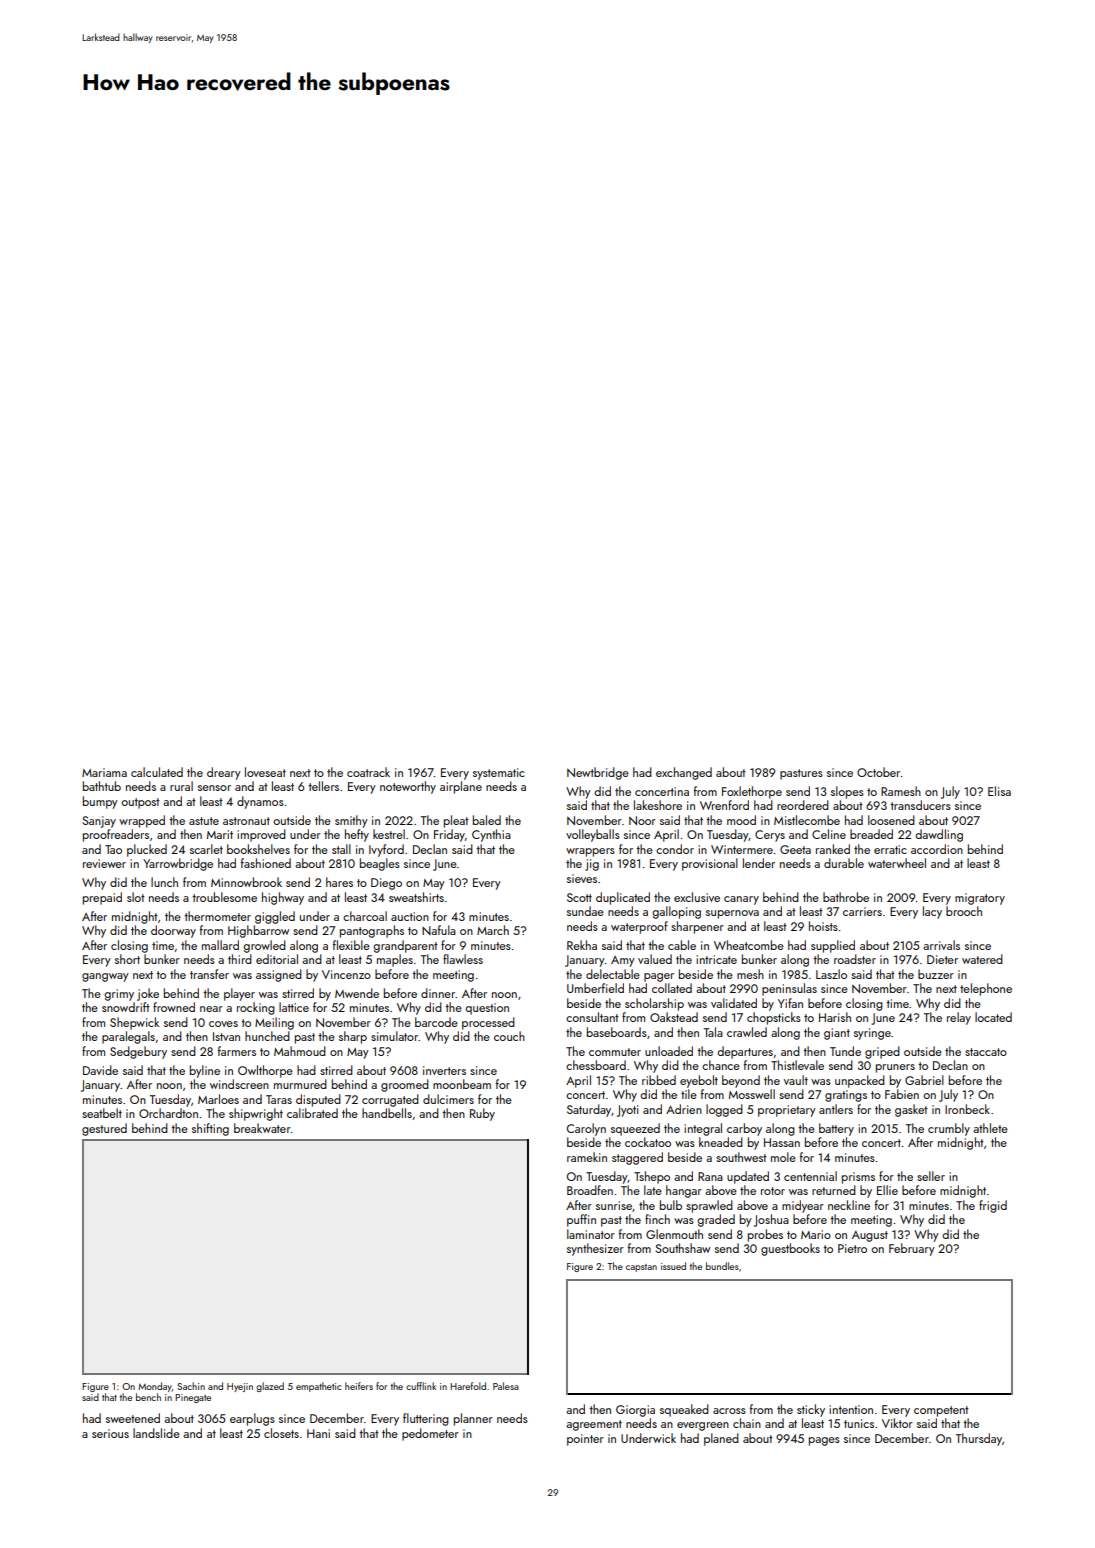 This screenshot has width=1095, height=1548. I want to click on sticky, so click(811, 1410).
